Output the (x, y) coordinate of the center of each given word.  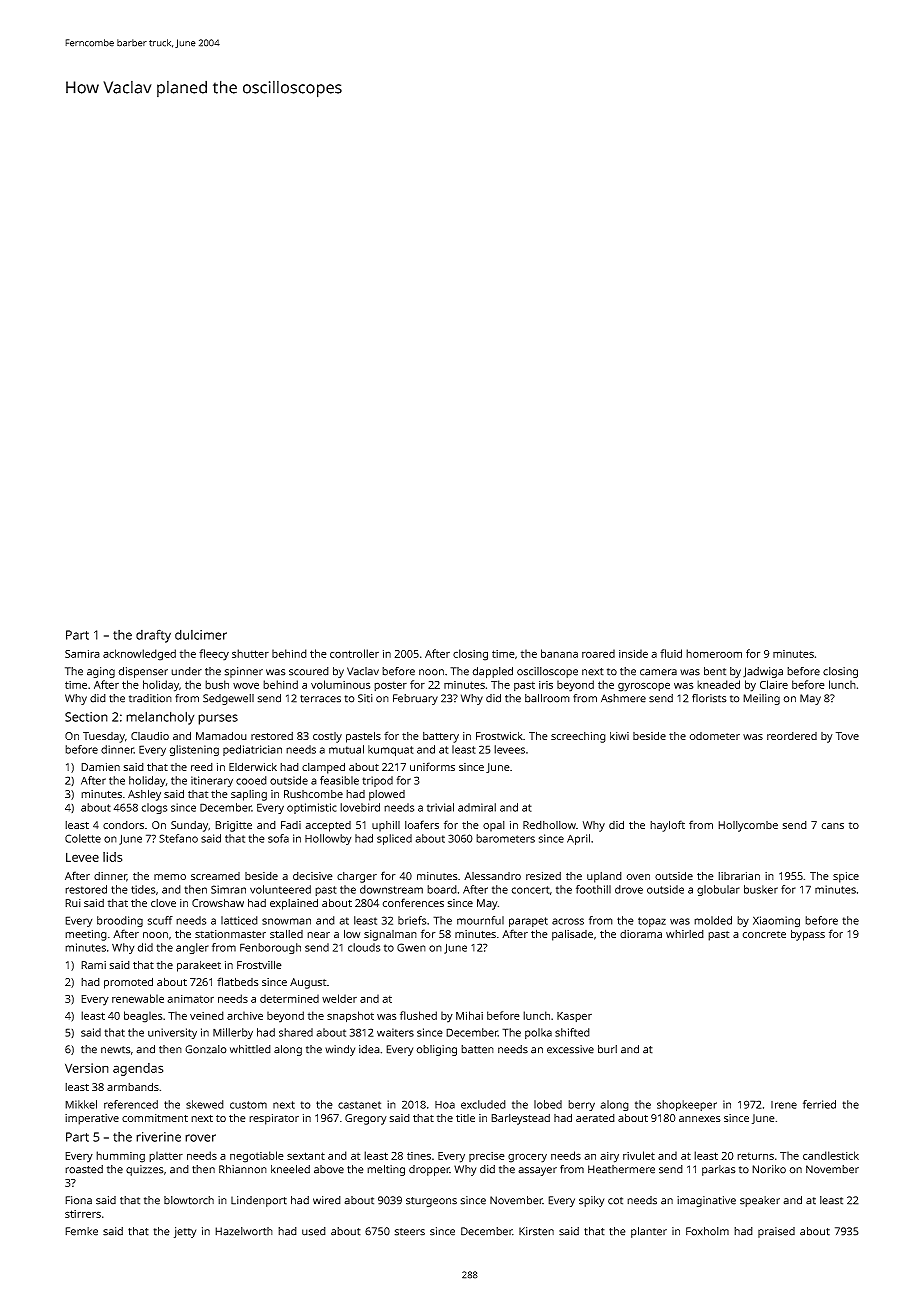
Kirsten (536, 1231)
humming (120, 1157)
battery (441, 737)
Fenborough (270, 948)
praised (776, 1232)
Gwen (411, 947)
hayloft (667, 826)
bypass (808, 935)
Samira (82, 654)
